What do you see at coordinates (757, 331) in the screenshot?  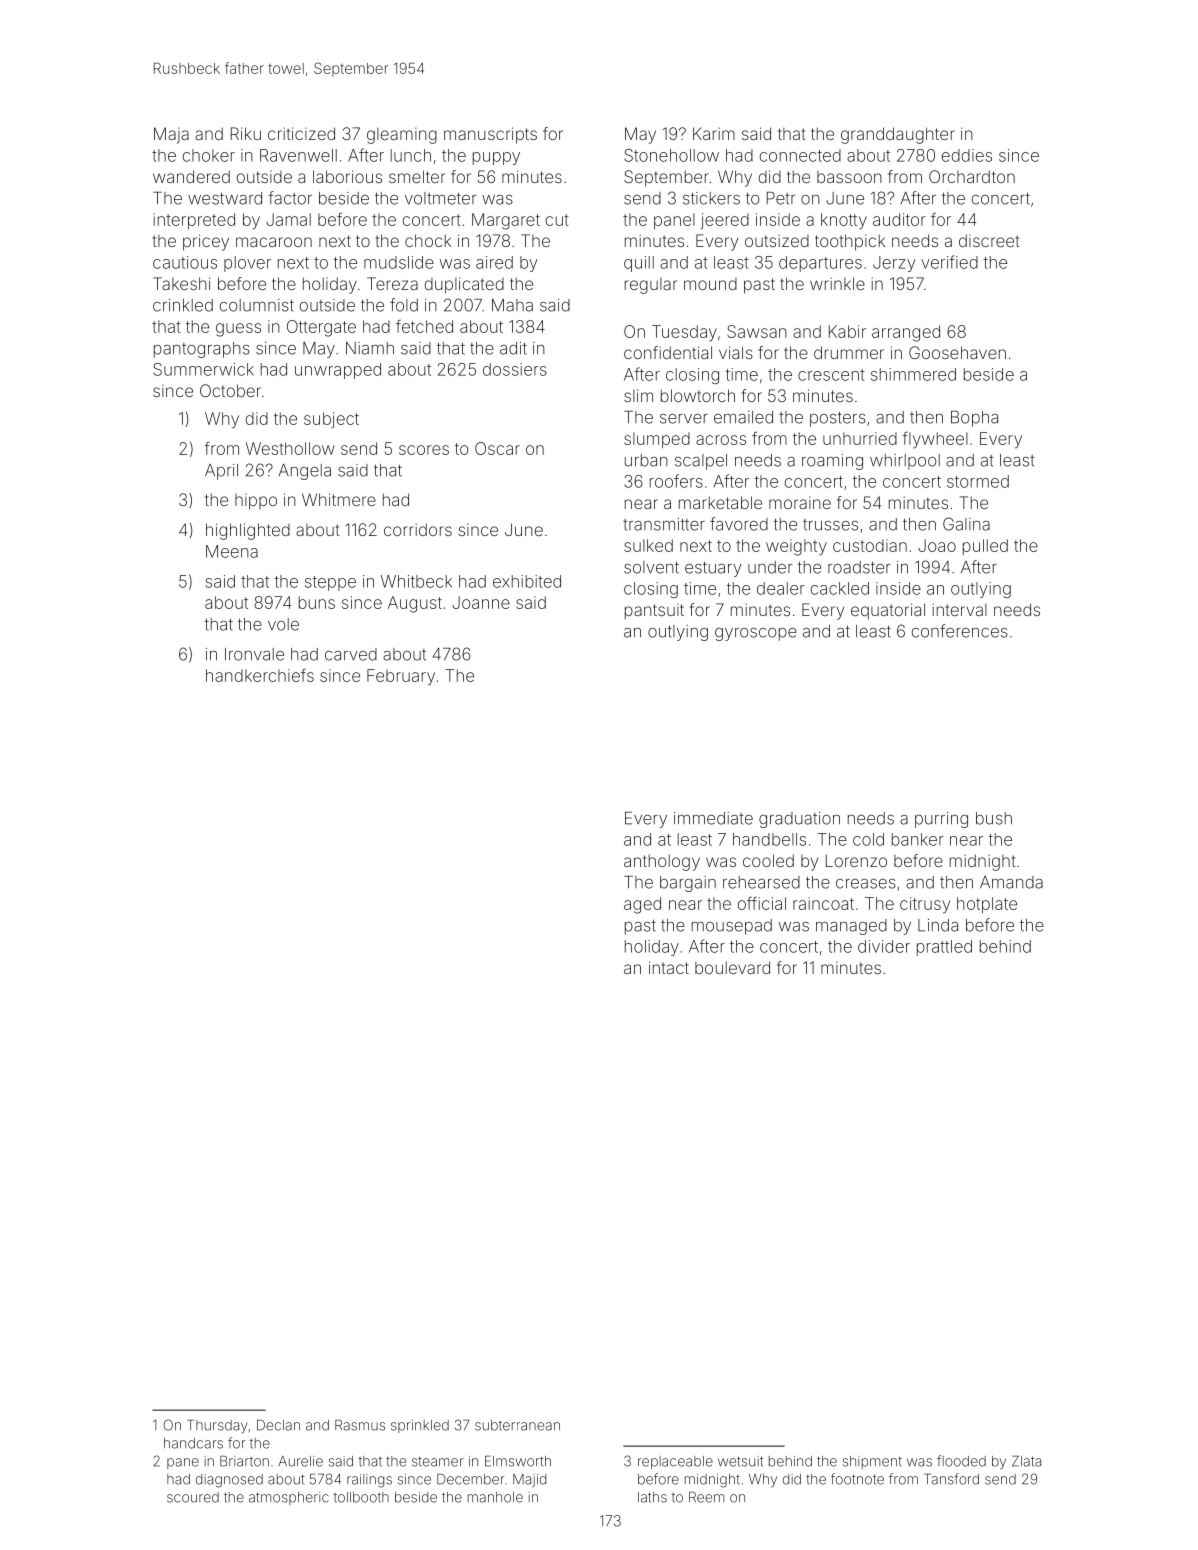 I see `Sawsan` at bounding box center [757, 331].
